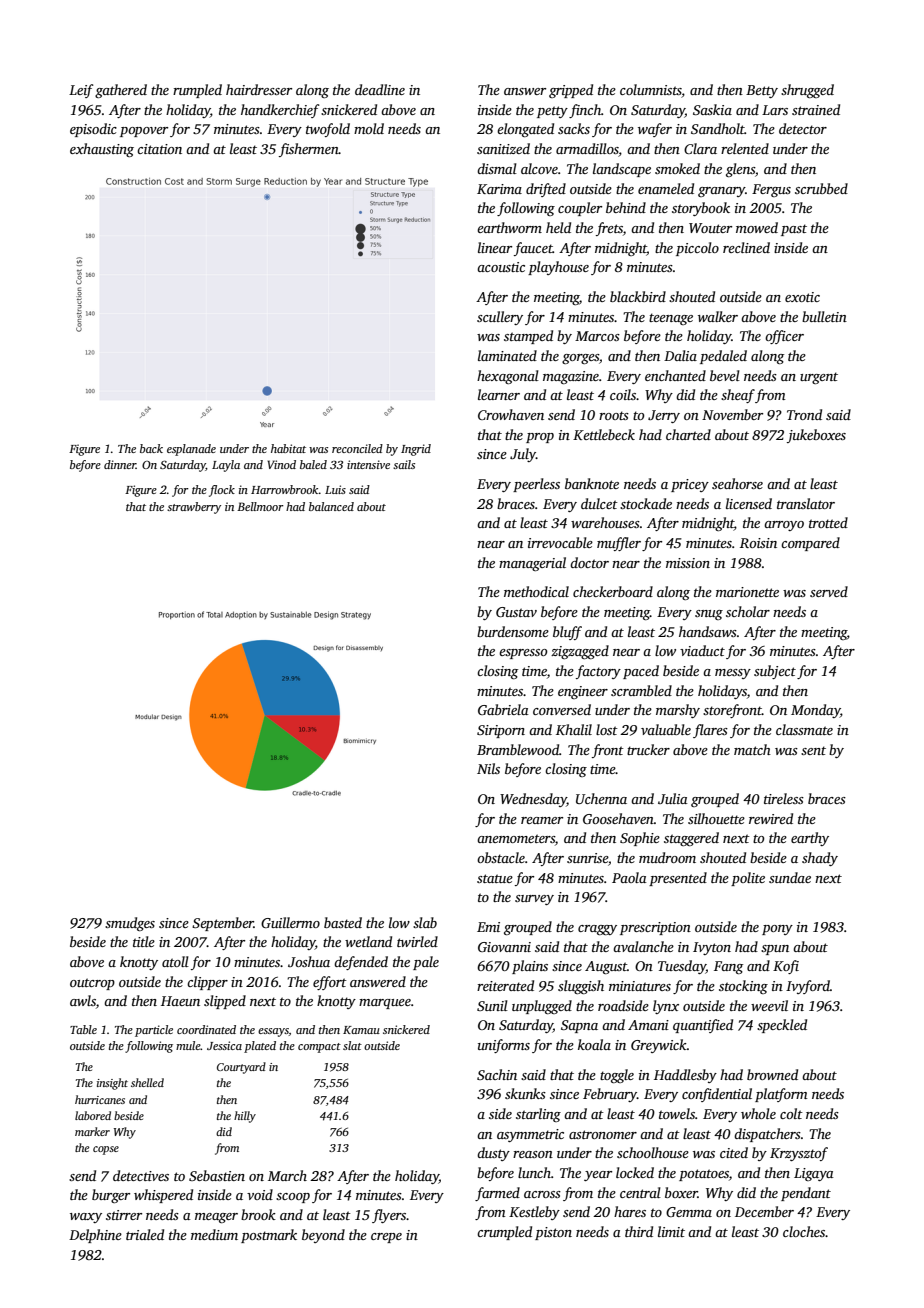  What do you see at coordinates (807, 91) in the image?
I see `shrugged` at bounding box center [807, 91].
